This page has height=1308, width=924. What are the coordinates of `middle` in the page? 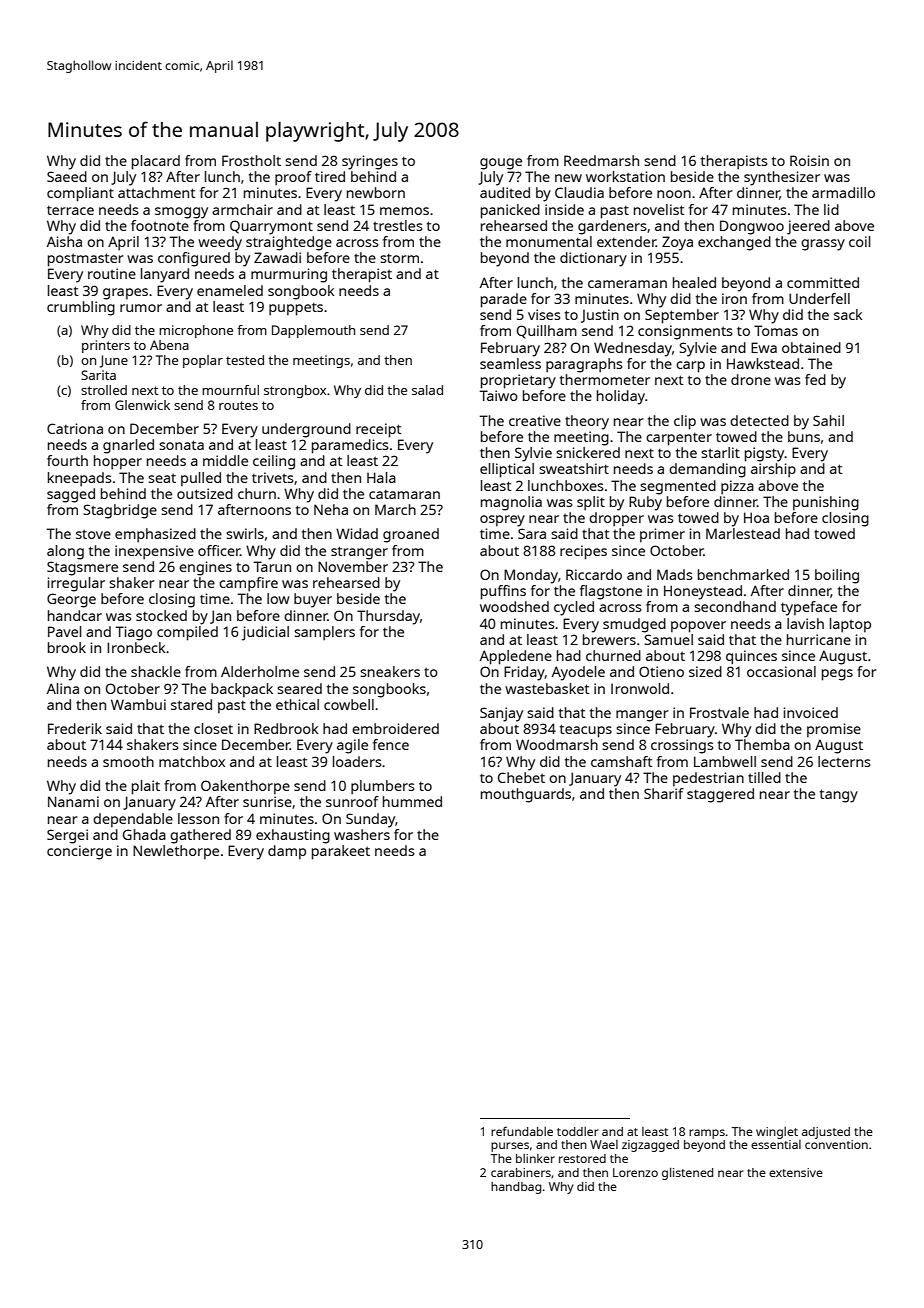 It's located at (225, 460).
